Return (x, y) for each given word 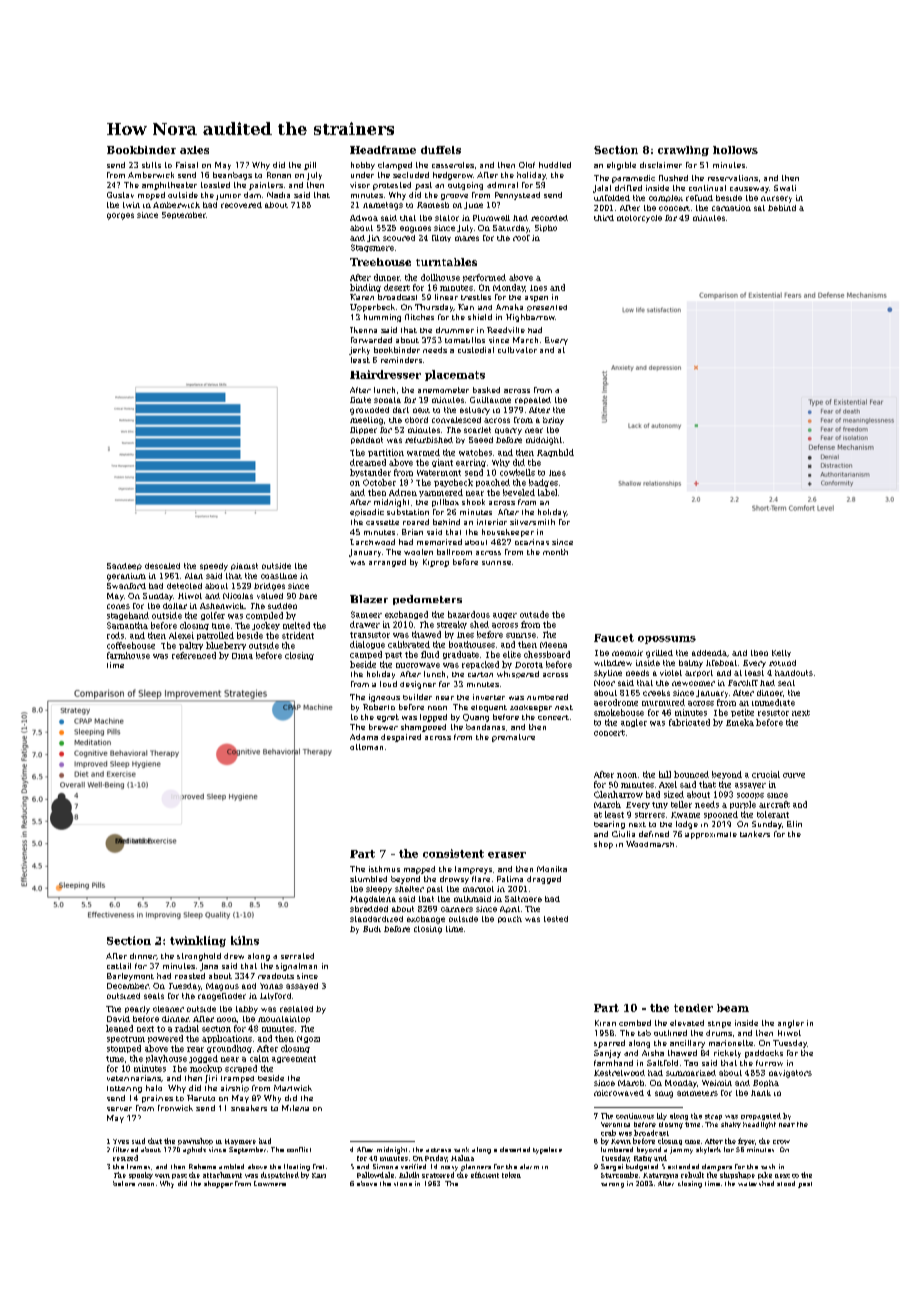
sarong (612, 1185)
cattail (119, 966)
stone (403, 1184)
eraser (507, 855)
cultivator (517, 350)
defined (654, 834)
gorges (120, 216)
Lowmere (270, 1183)
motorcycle (639, 219)
